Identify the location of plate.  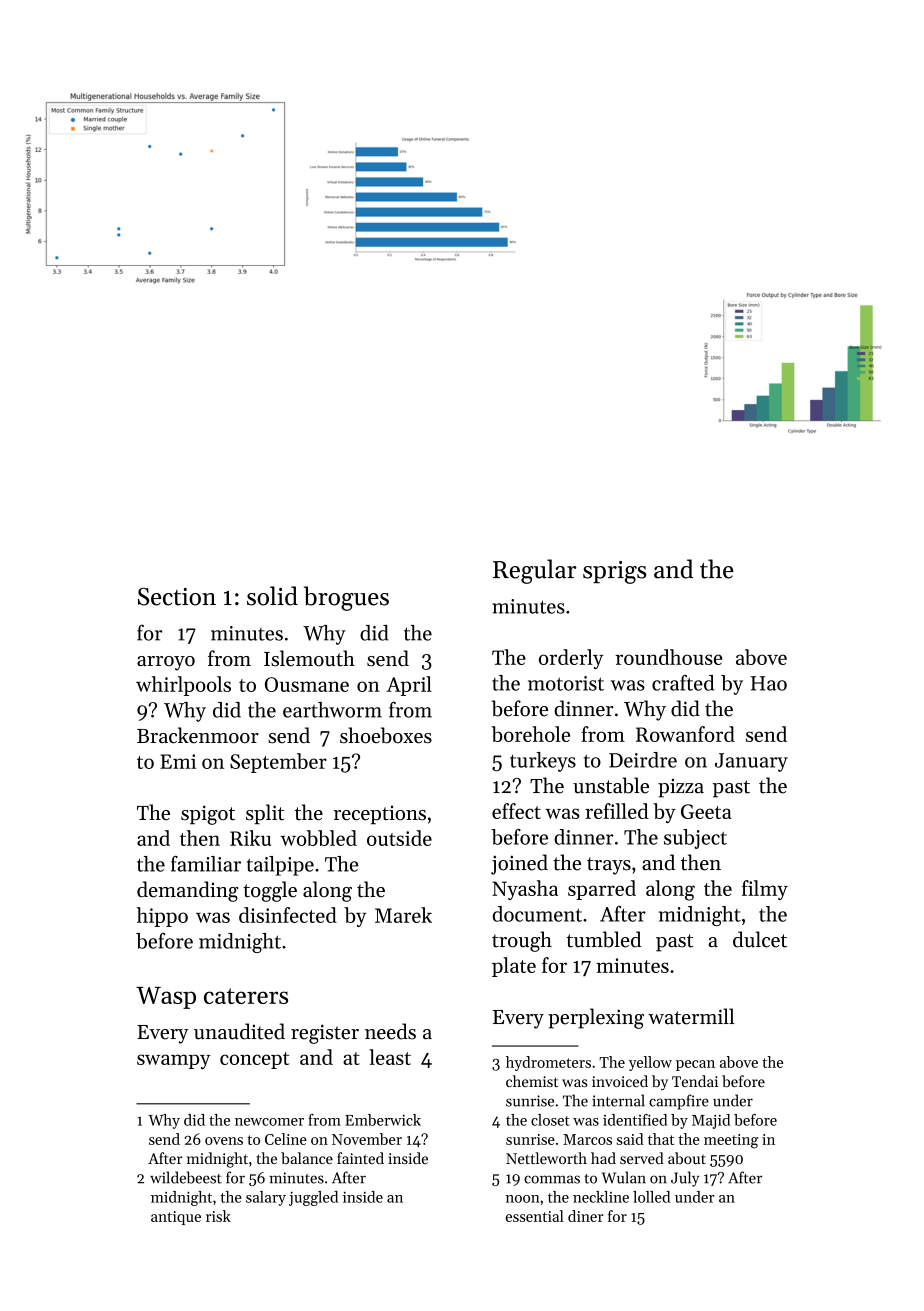
(514, 967).
